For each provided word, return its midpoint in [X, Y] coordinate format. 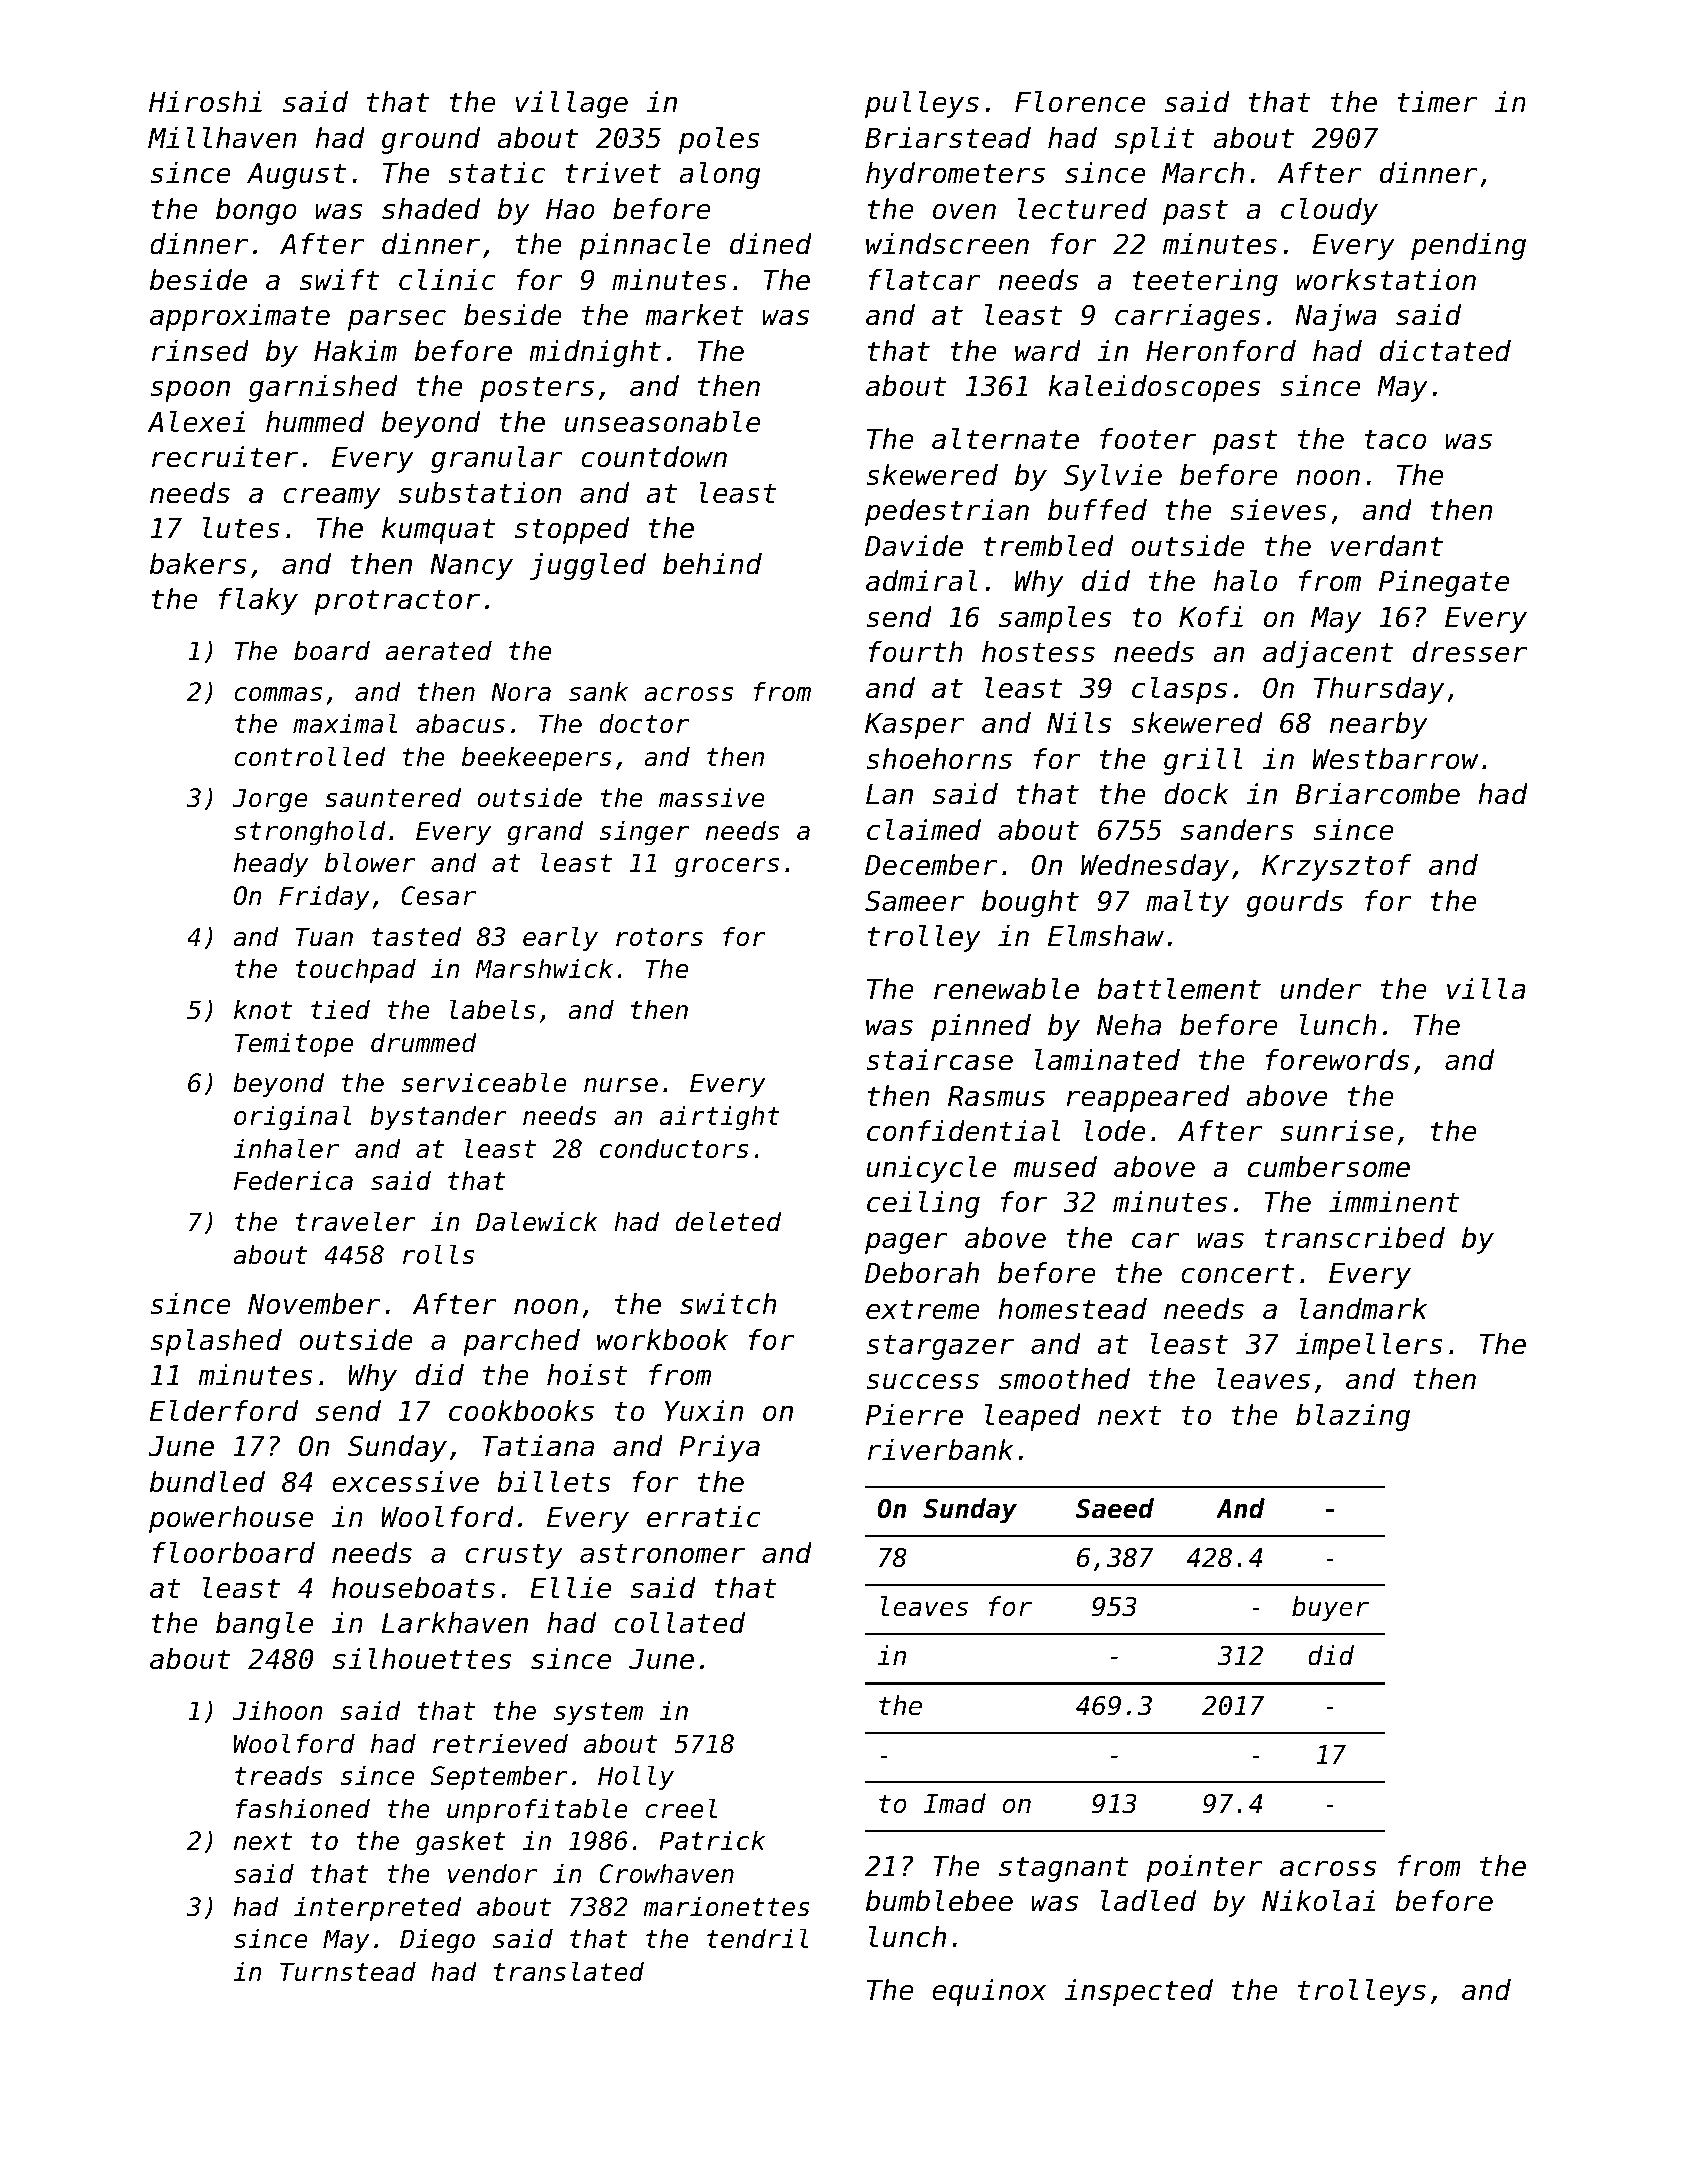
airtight [720, 1118]
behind [712, 564]
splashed [216, 1342]
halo [1245, 581]
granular [497, 459]
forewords [1337, 1060]
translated [569, 1971]
